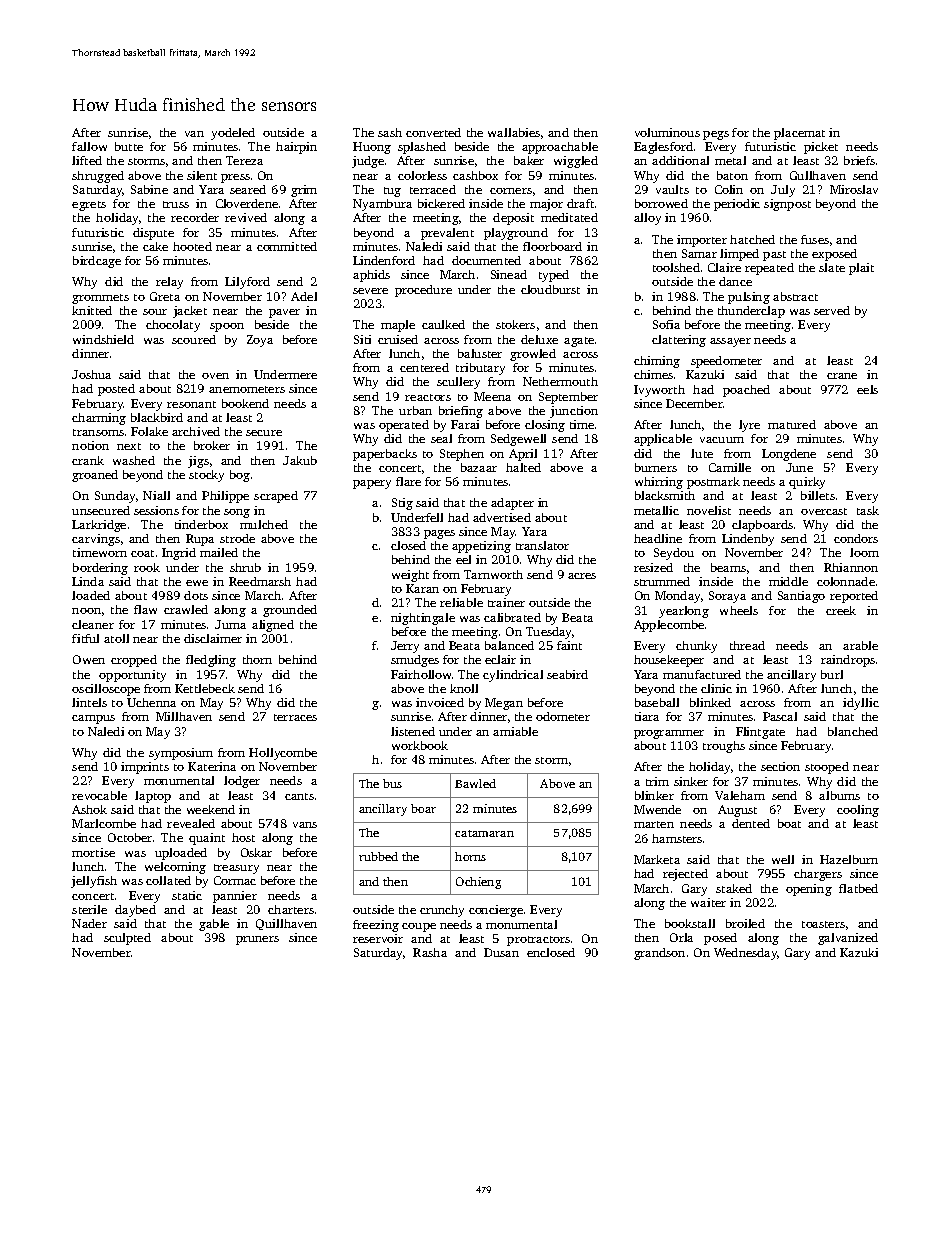 This document has width=952, height=1233. Describe the element at coordinates (433, 132) in the document. I see `converted` at that location.
